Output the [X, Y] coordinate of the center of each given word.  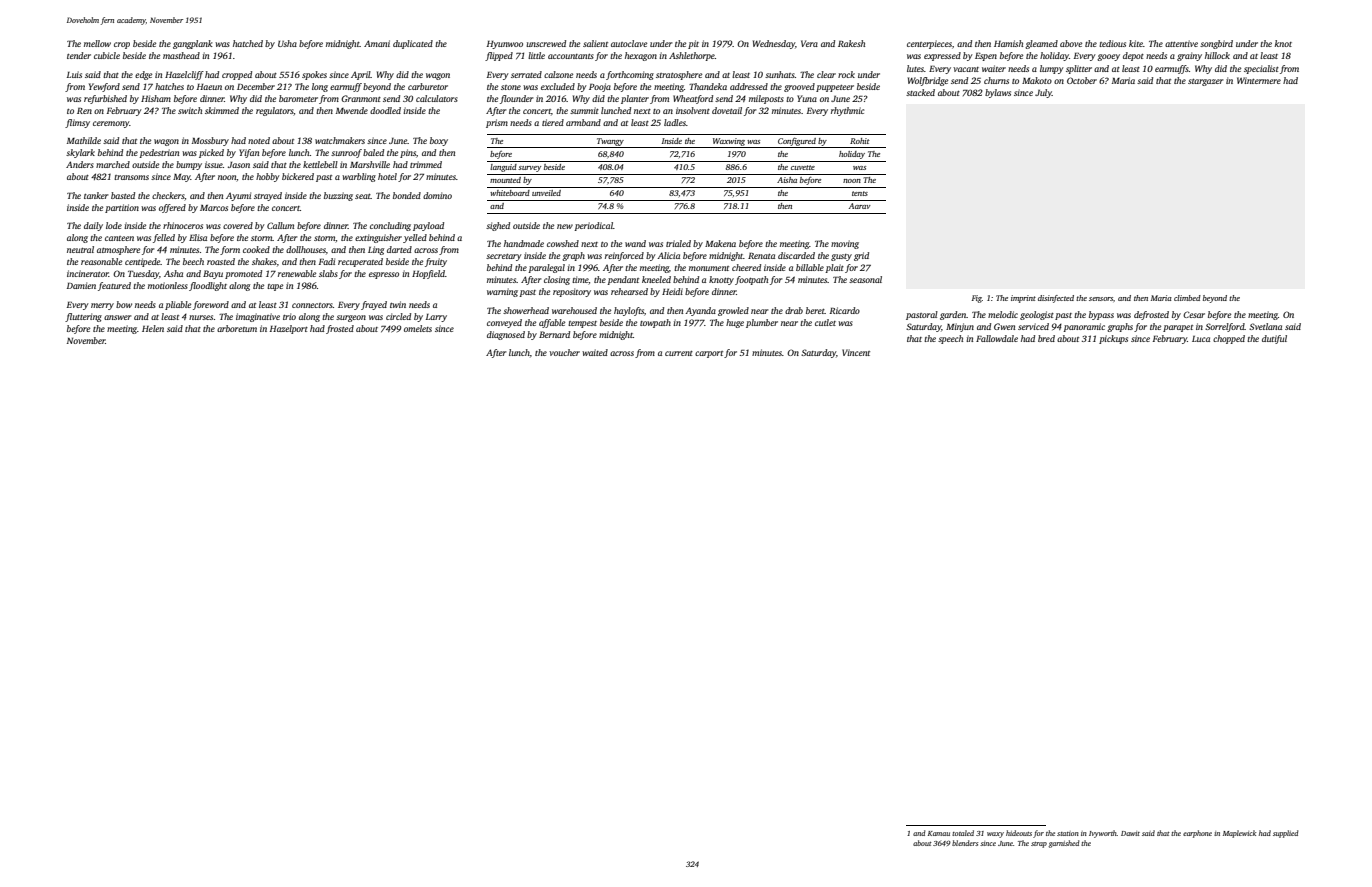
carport [709, 354]
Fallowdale [997, 338]
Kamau [939, 833]
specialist [1261, 69]
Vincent [856, 352]
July [1043, 93]
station [1068, 833]
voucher [564, 352]
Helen [153, 328]
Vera [809, 43]
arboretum [237, 328]
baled [373, 152]
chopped [1229, 339]
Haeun [209, 87]
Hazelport [289, 329]
